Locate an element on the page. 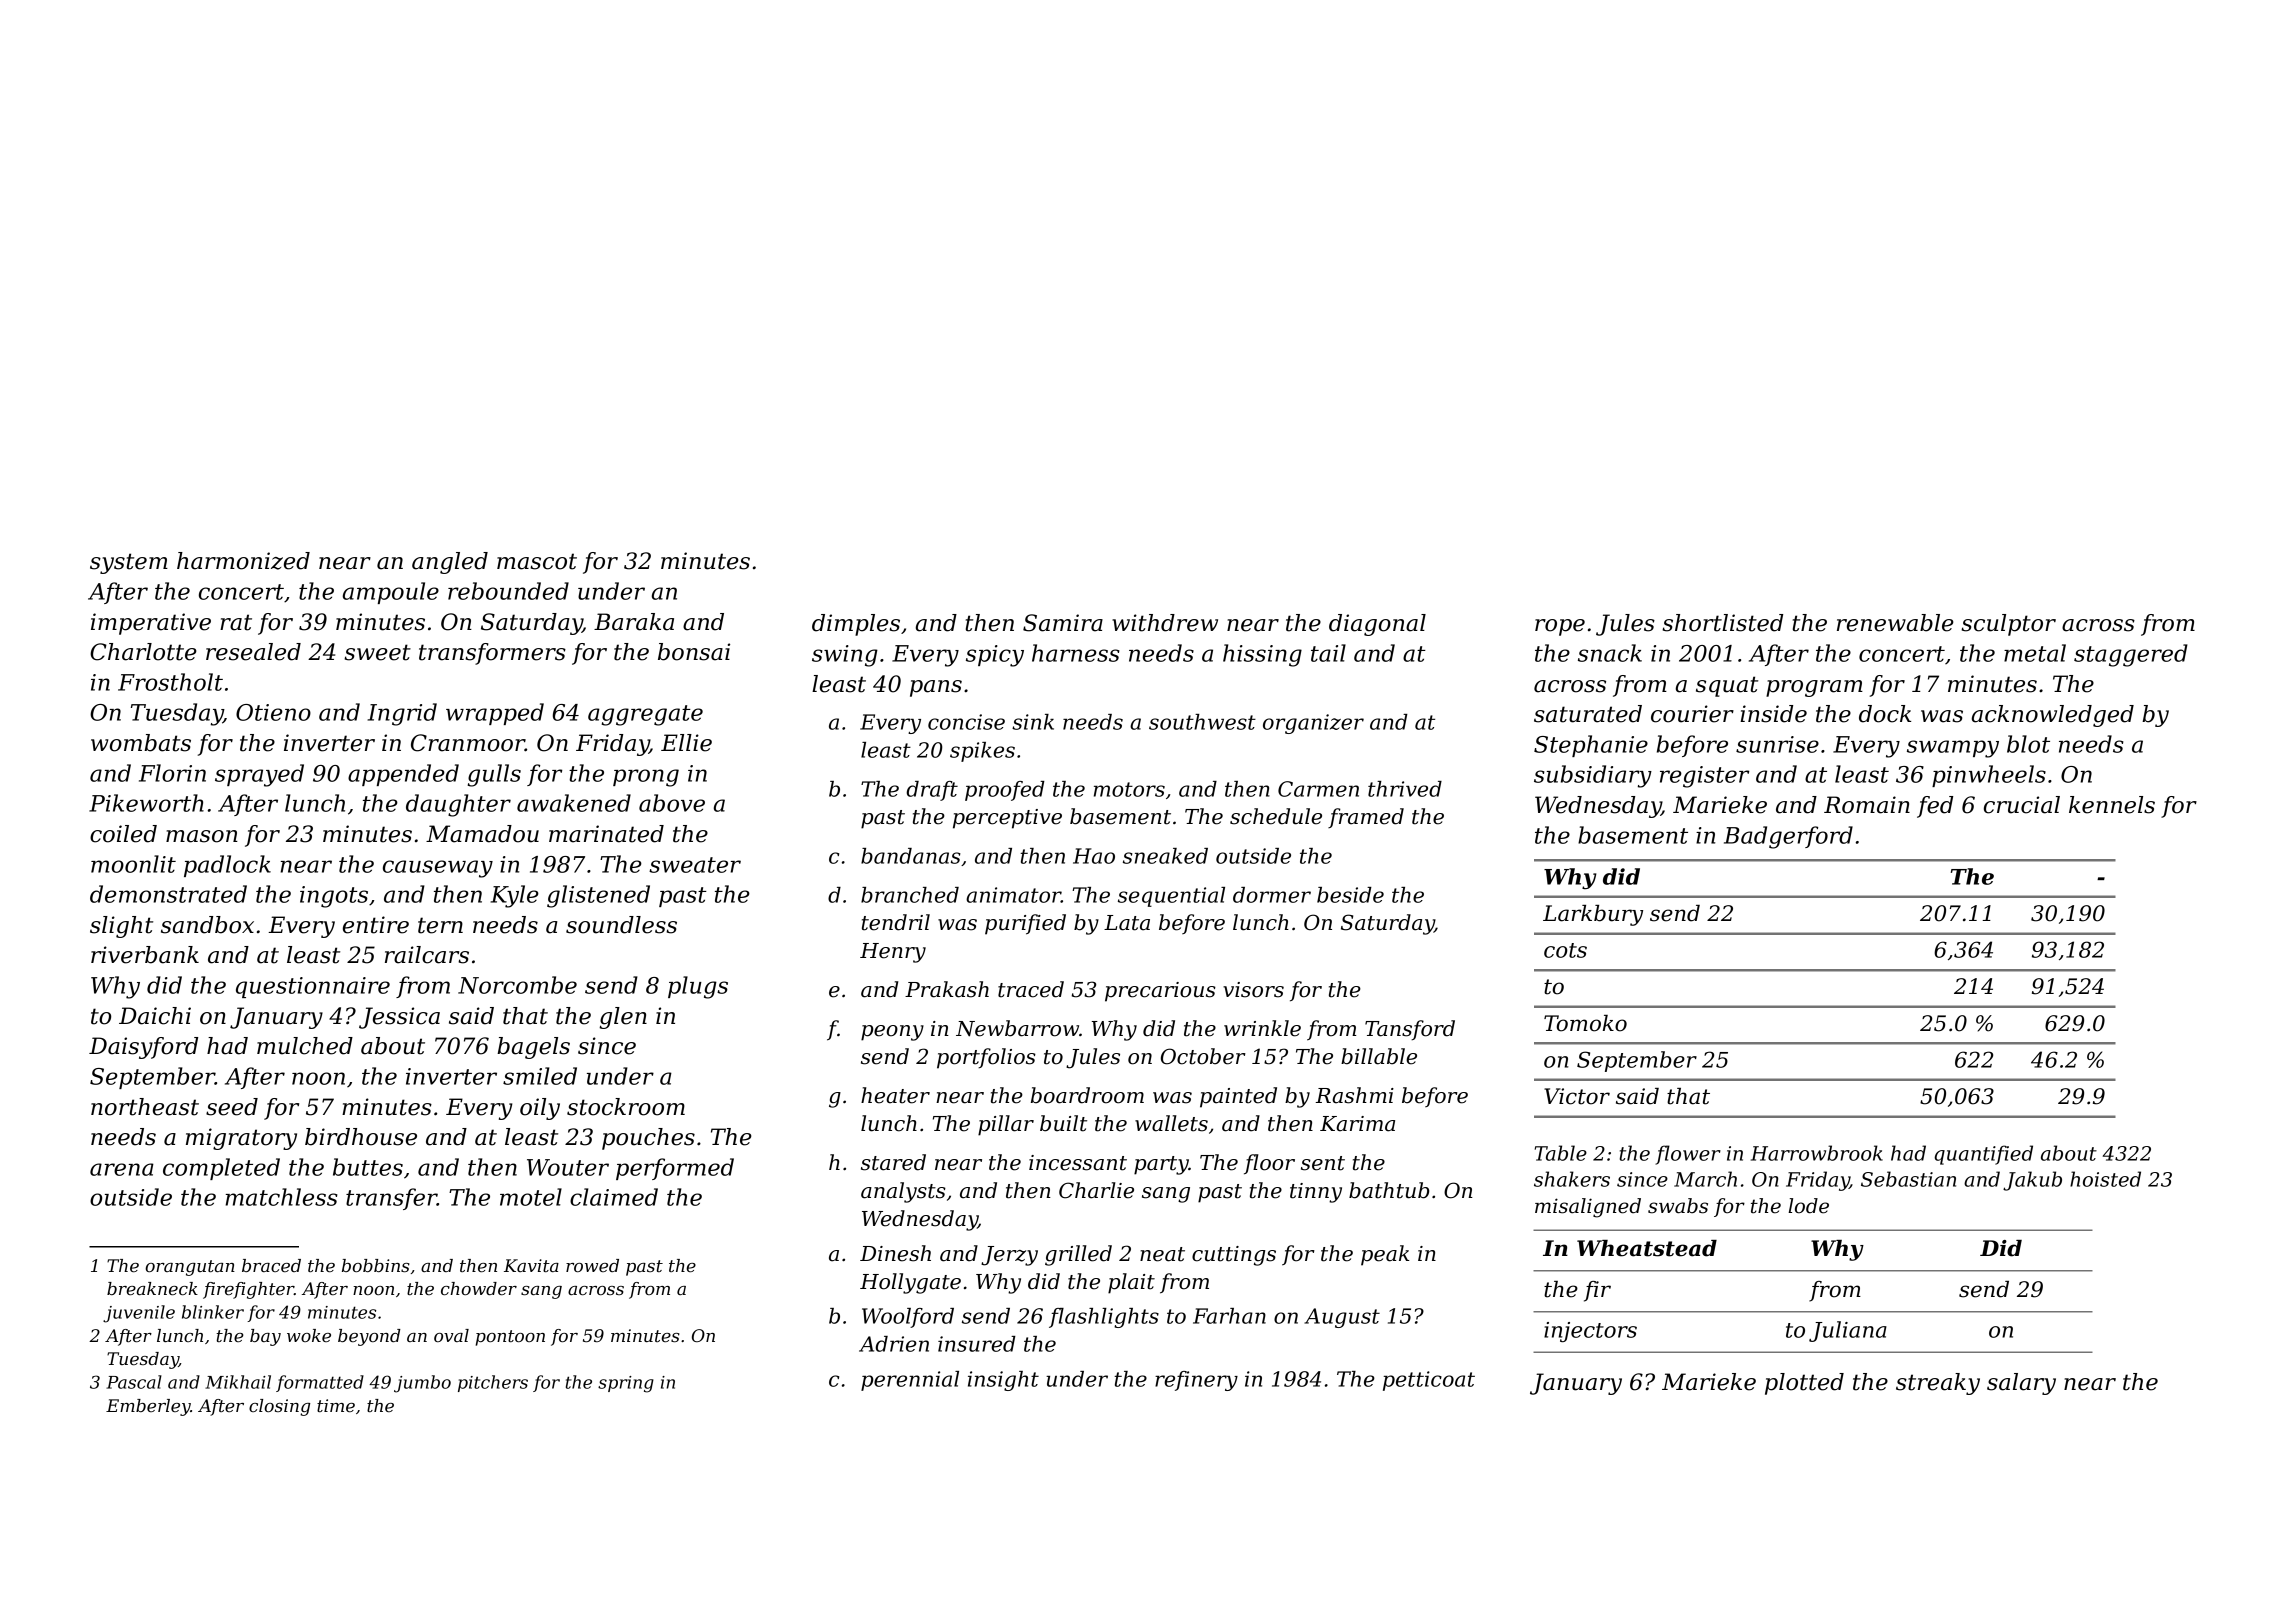 Image resolution: width=2292 pixels, height=1620 pixels. cuttings is located at coordinates (1234, 1256).
